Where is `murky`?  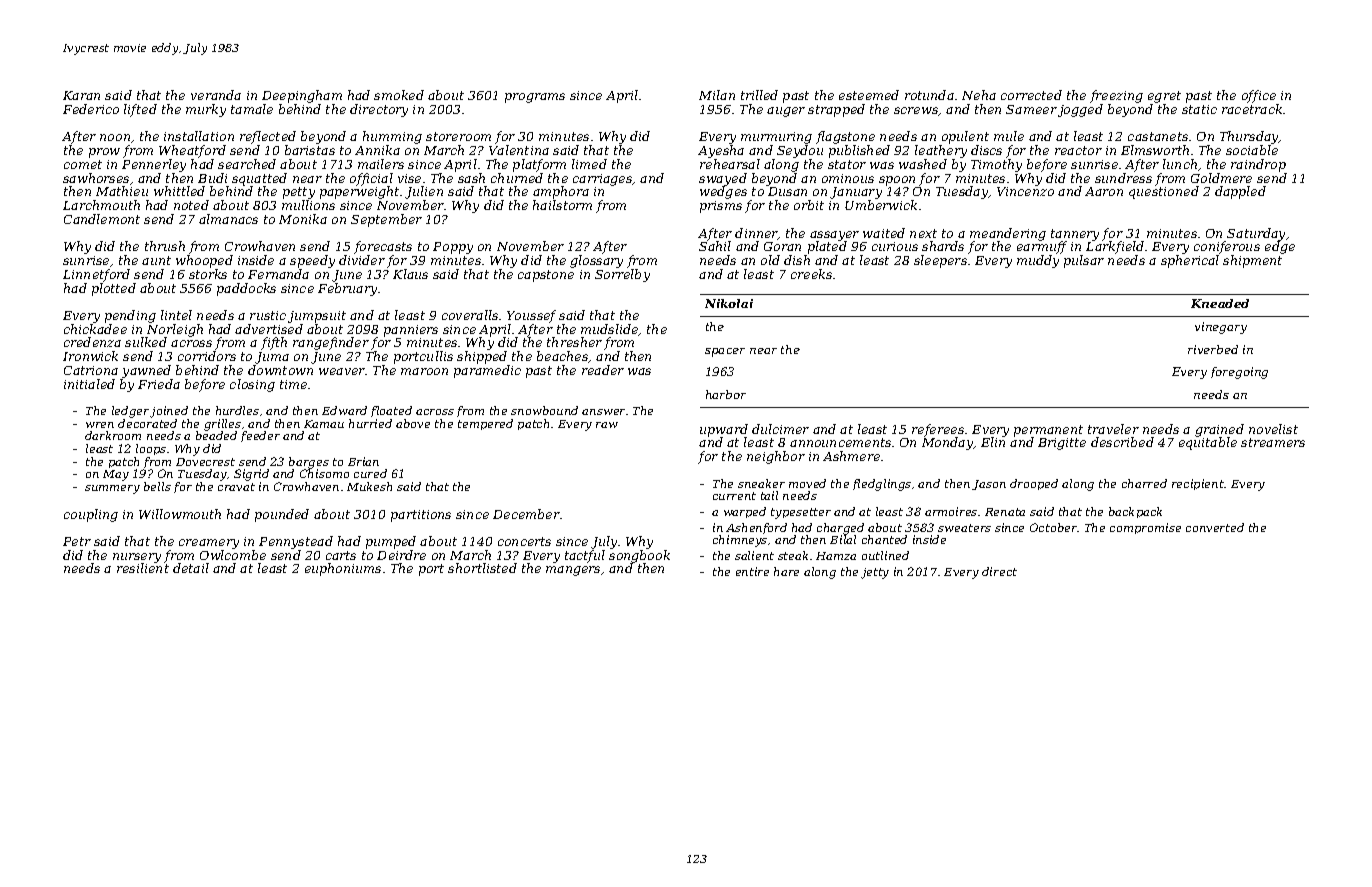 murky is located at coordinates (206, 110).
